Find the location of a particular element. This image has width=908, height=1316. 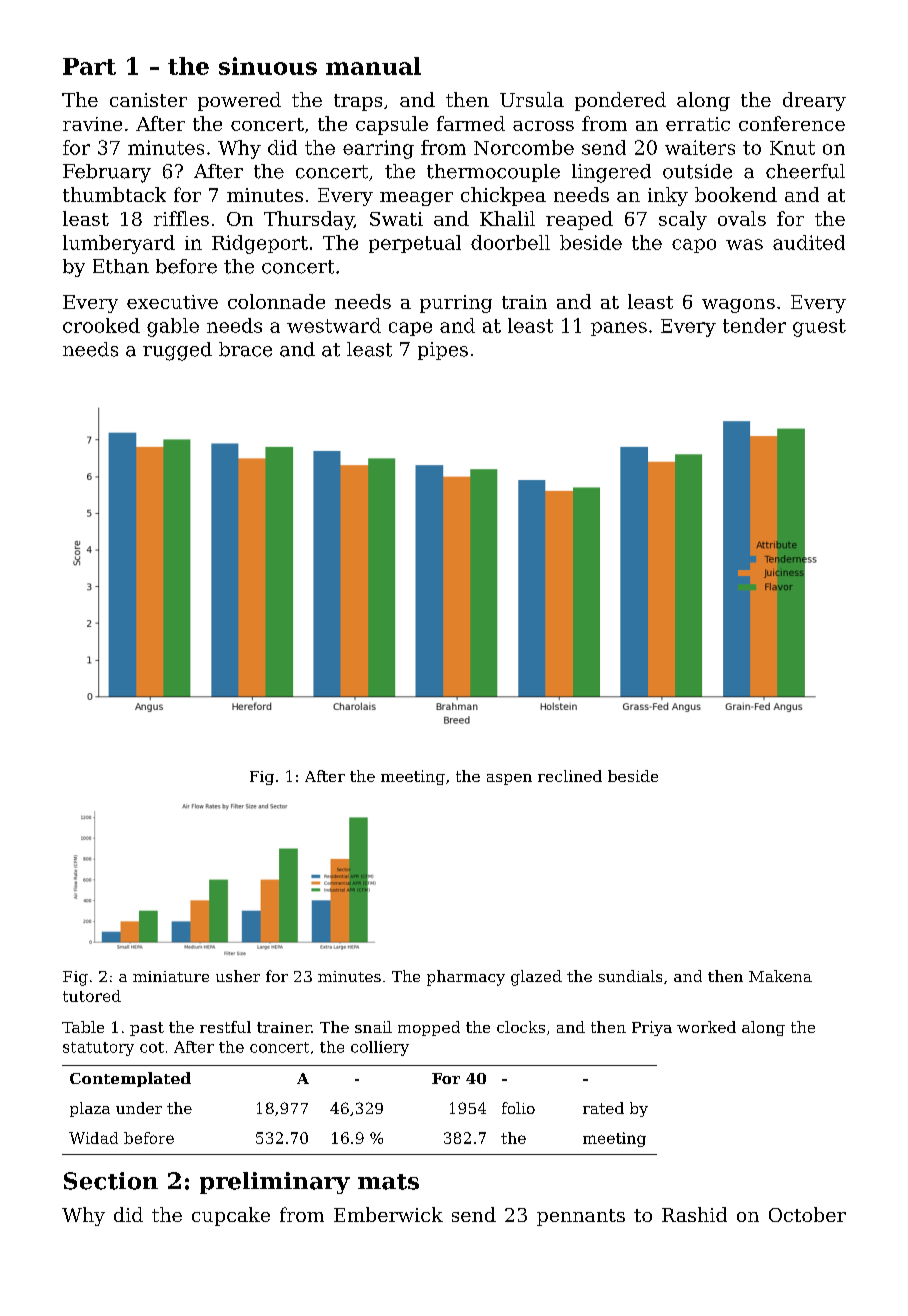

panes is located at coordinates (619, 329).
